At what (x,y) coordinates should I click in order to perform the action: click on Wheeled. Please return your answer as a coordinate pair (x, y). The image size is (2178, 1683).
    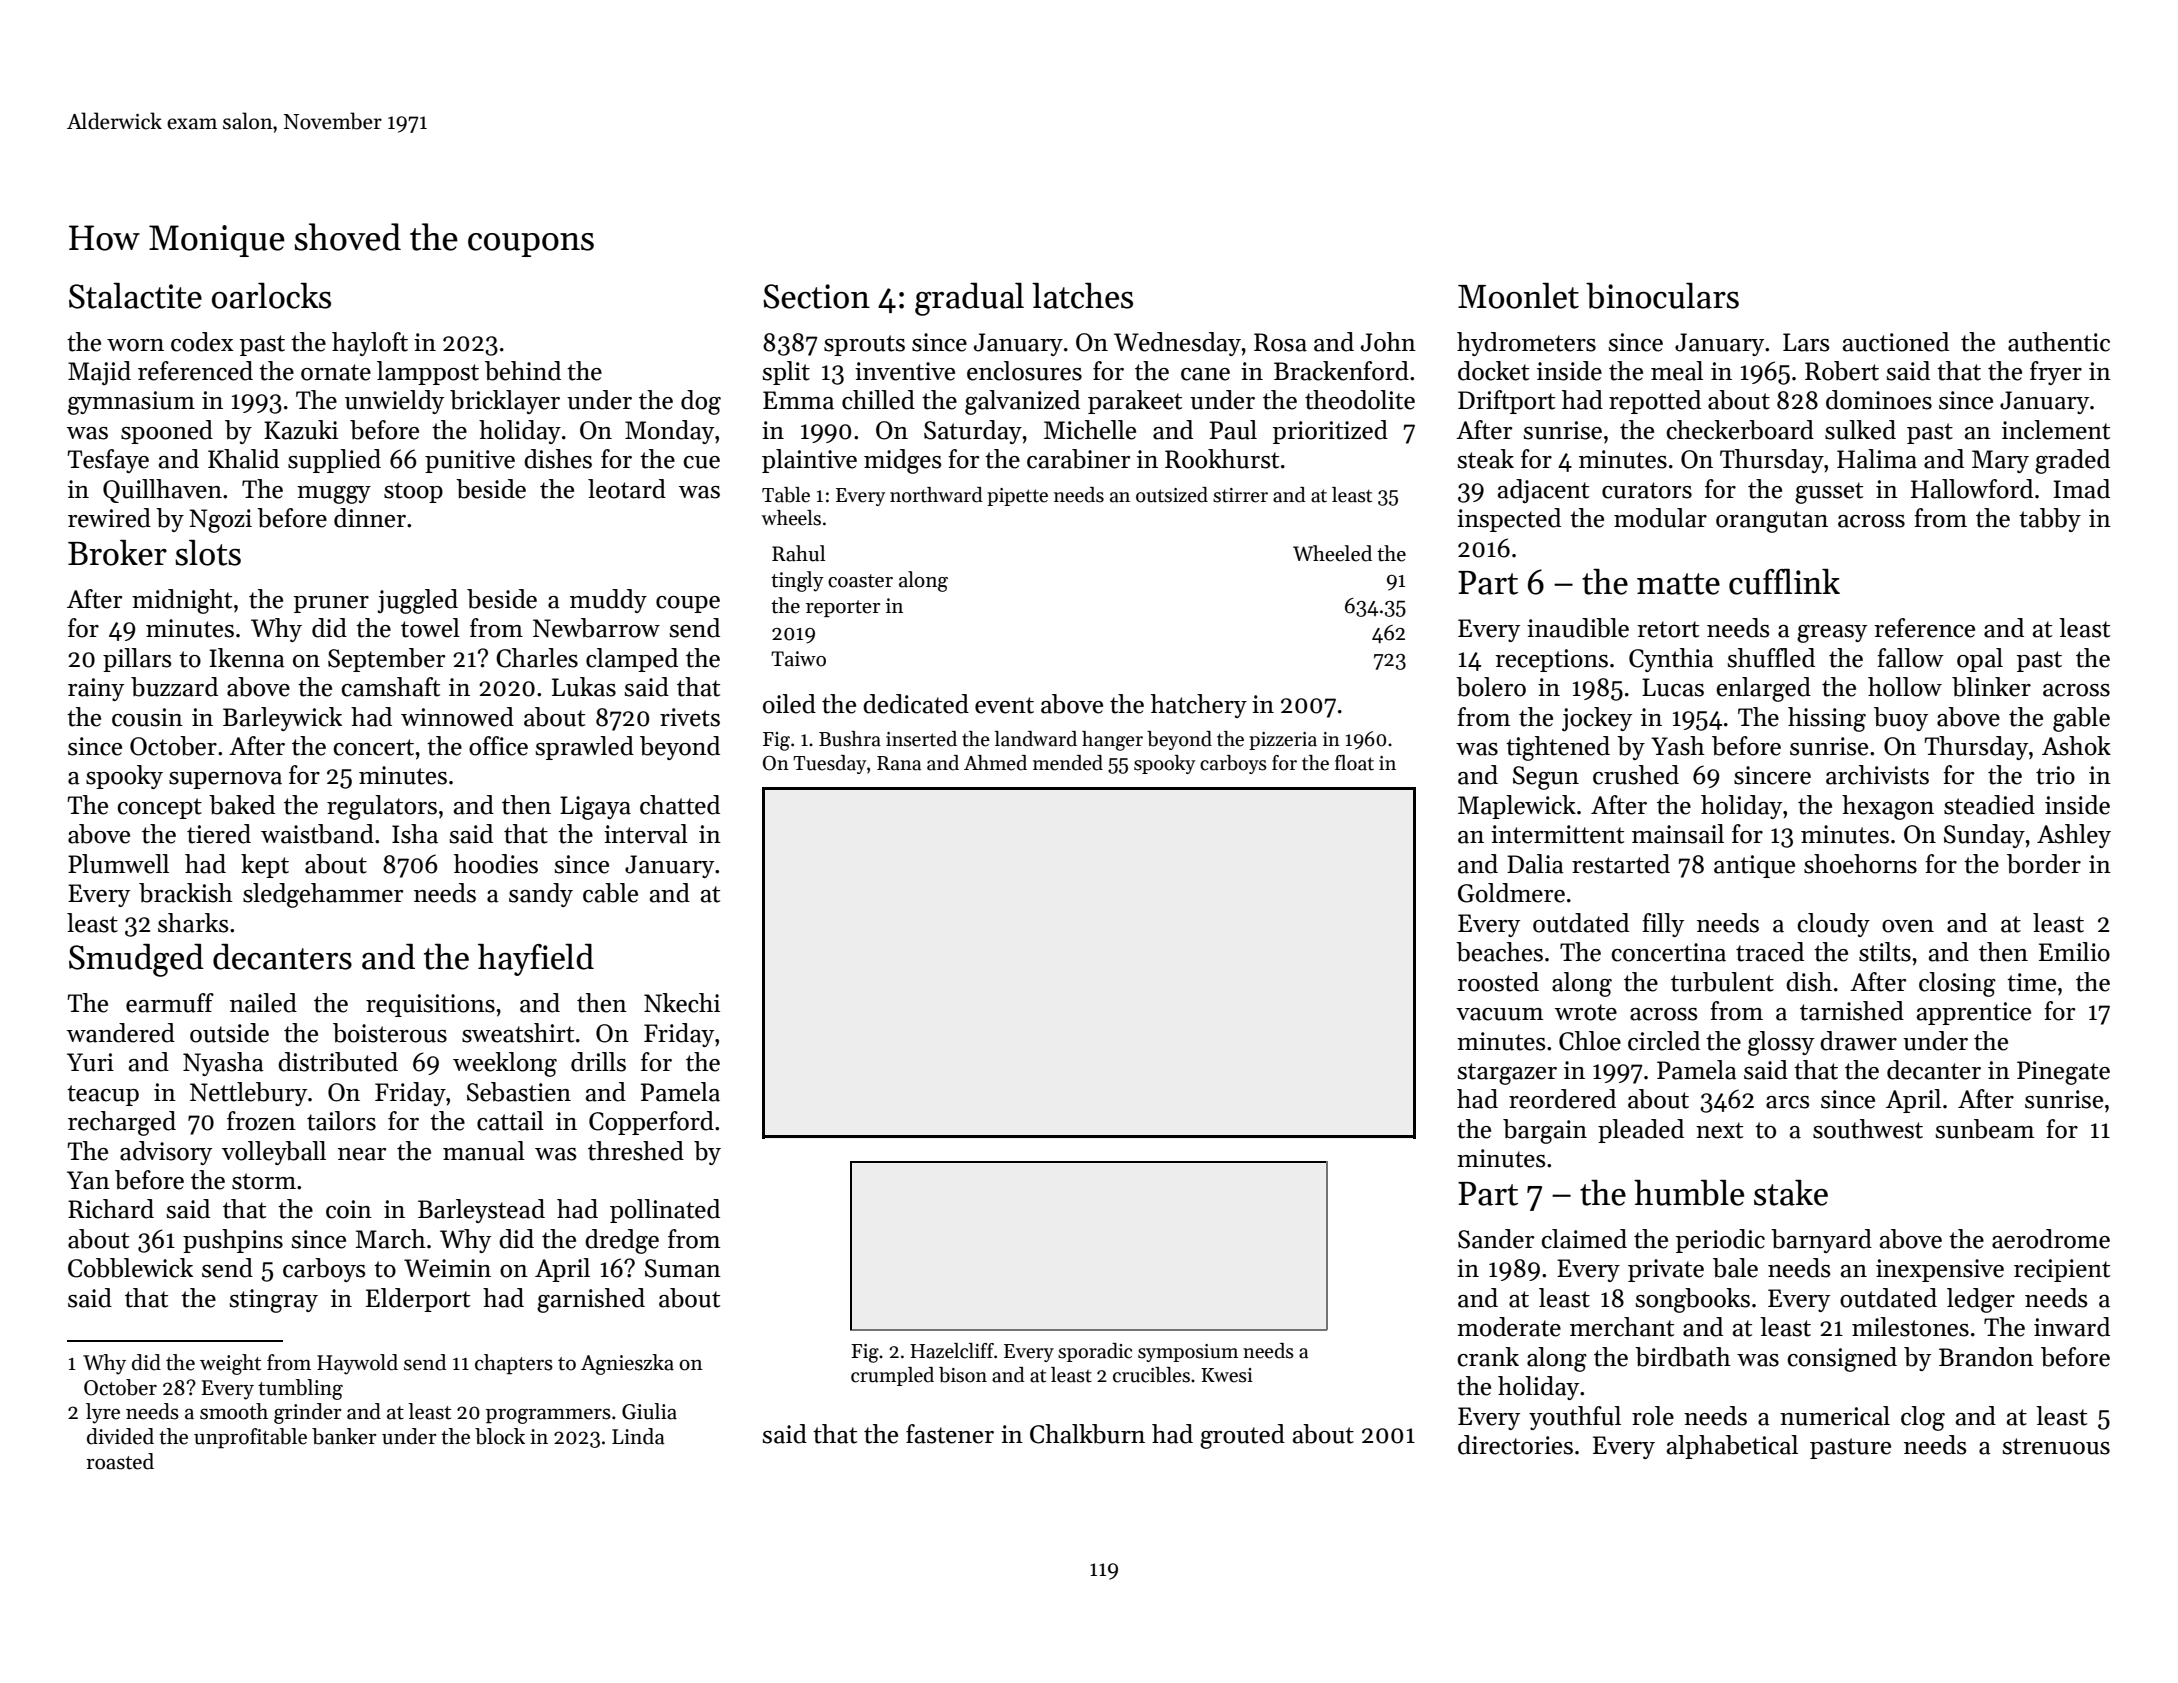
    Looking at the image, I should click on (1332, 553).
